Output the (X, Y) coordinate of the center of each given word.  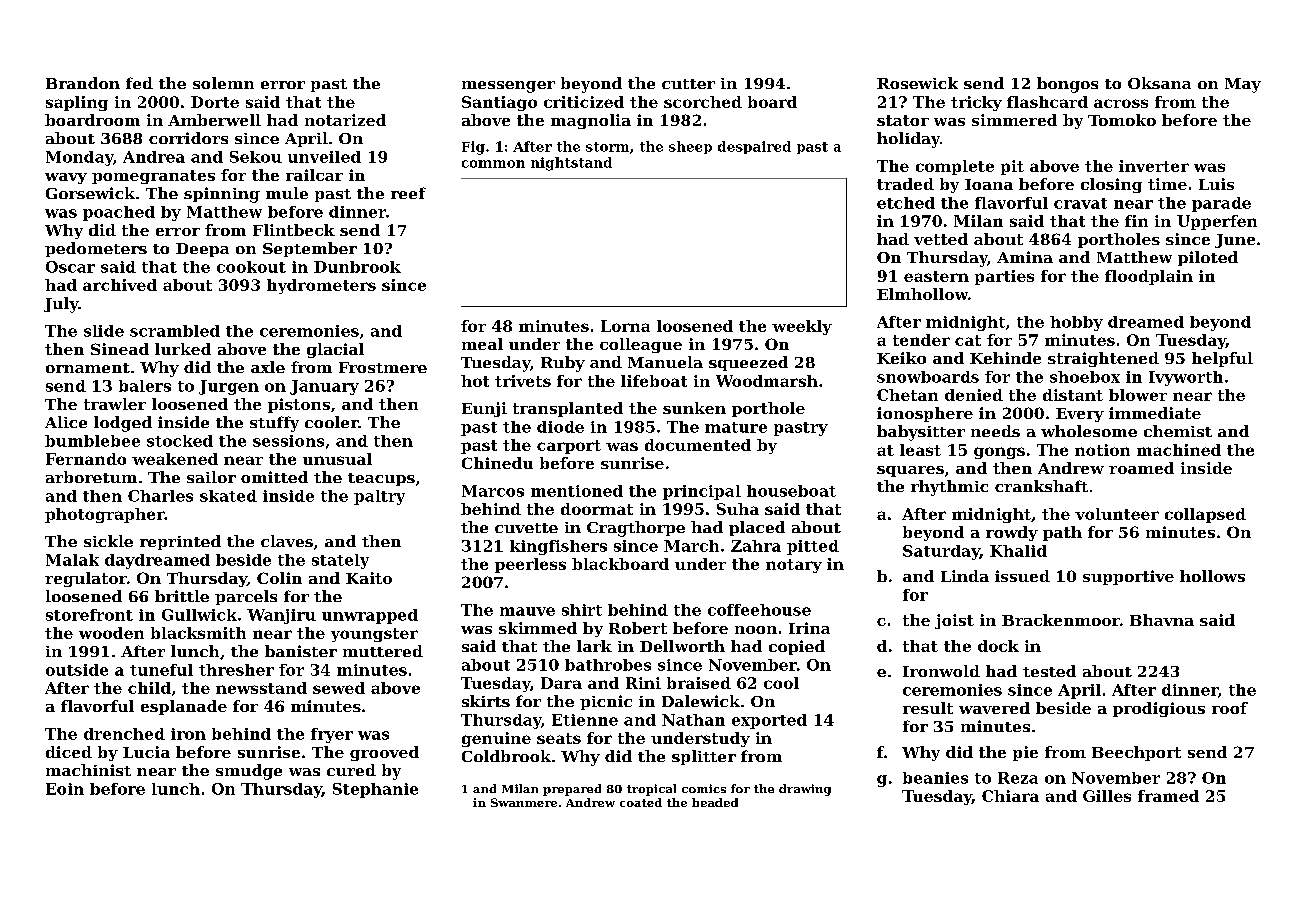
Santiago (499, 103)
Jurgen (229, 387)
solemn (223, 83)
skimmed (538, 628)
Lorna (625, 326)
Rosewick (917, 83)
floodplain (1149, 277)
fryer (332, 735)
